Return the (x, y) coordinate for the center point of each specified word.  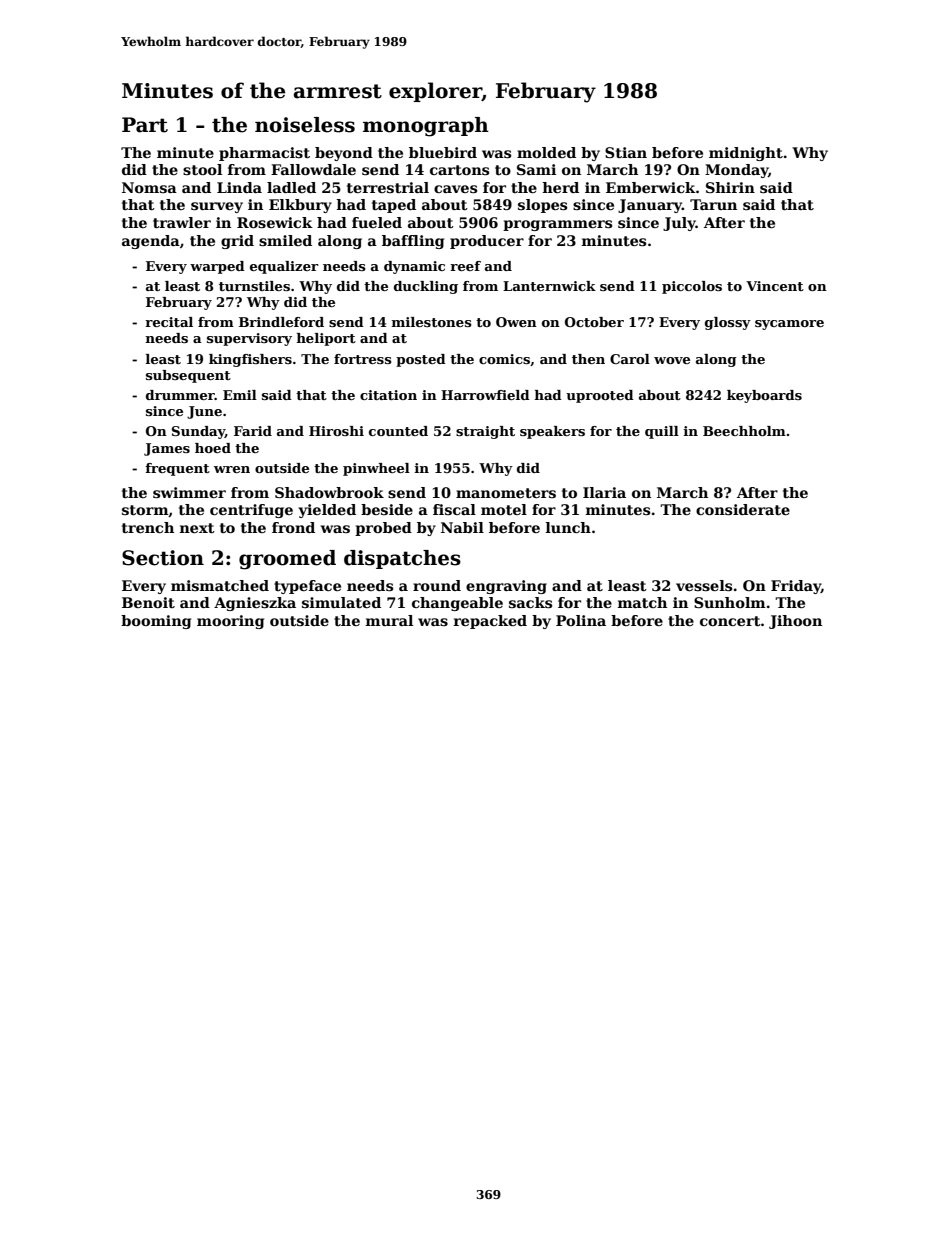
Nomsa (149, 187)
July (679, 224)
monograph (426, 127)
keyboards (764, 396)
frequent (177, 469)
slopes (542, 206)
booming (156, 622)
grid (237, 242)
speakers (552, 432)
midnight (746, 154)
